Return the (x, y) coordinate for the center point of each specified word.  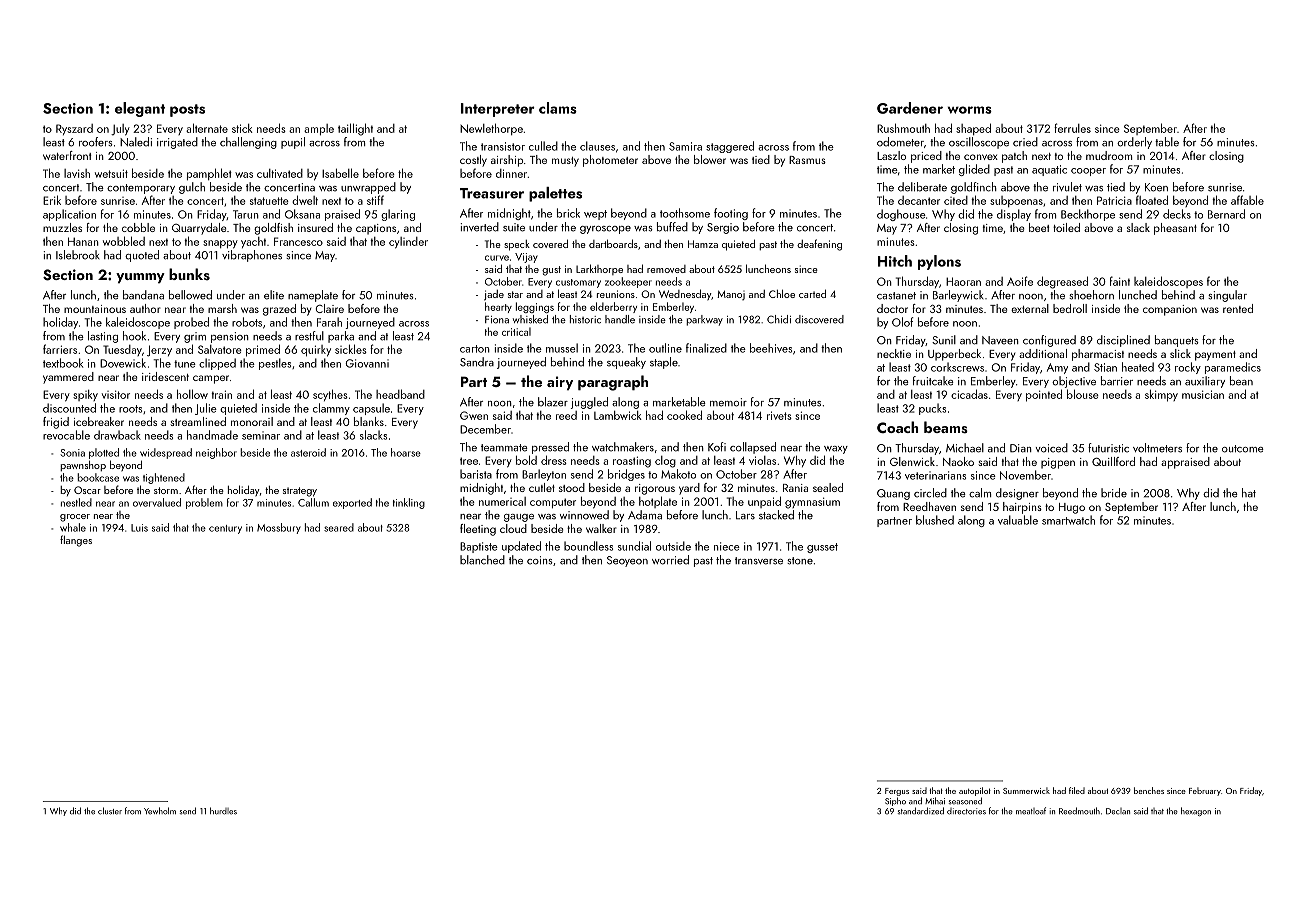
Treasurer (492, 193)
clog (665, 462)
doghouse (901, 215)
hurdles (223, 811)
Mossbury (279, 528)
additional (1043, 353)
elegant (140, 109)
